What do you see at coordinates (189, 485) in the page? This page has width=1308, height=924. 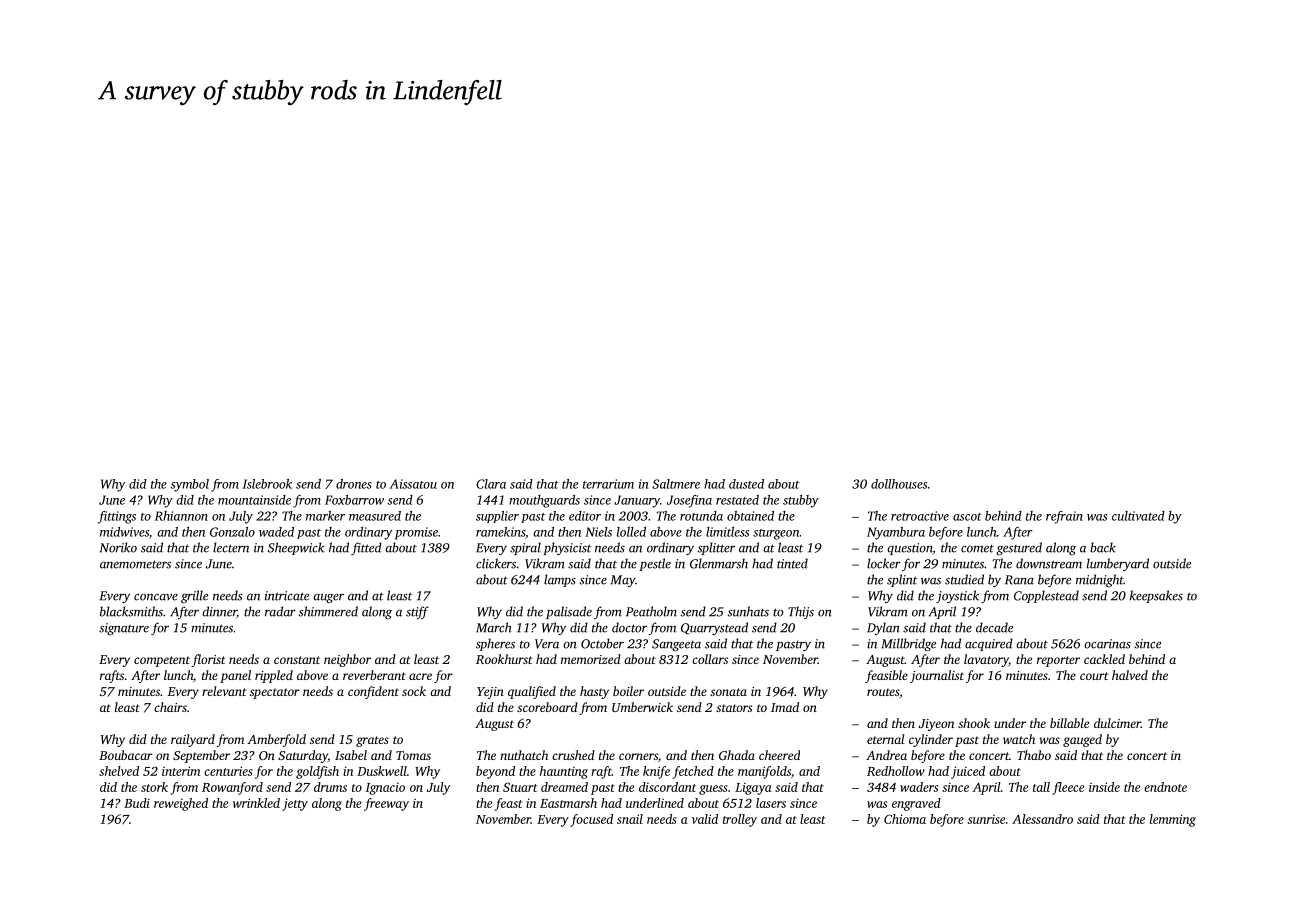 I see `symbol` at bounding box center [189, 485].
